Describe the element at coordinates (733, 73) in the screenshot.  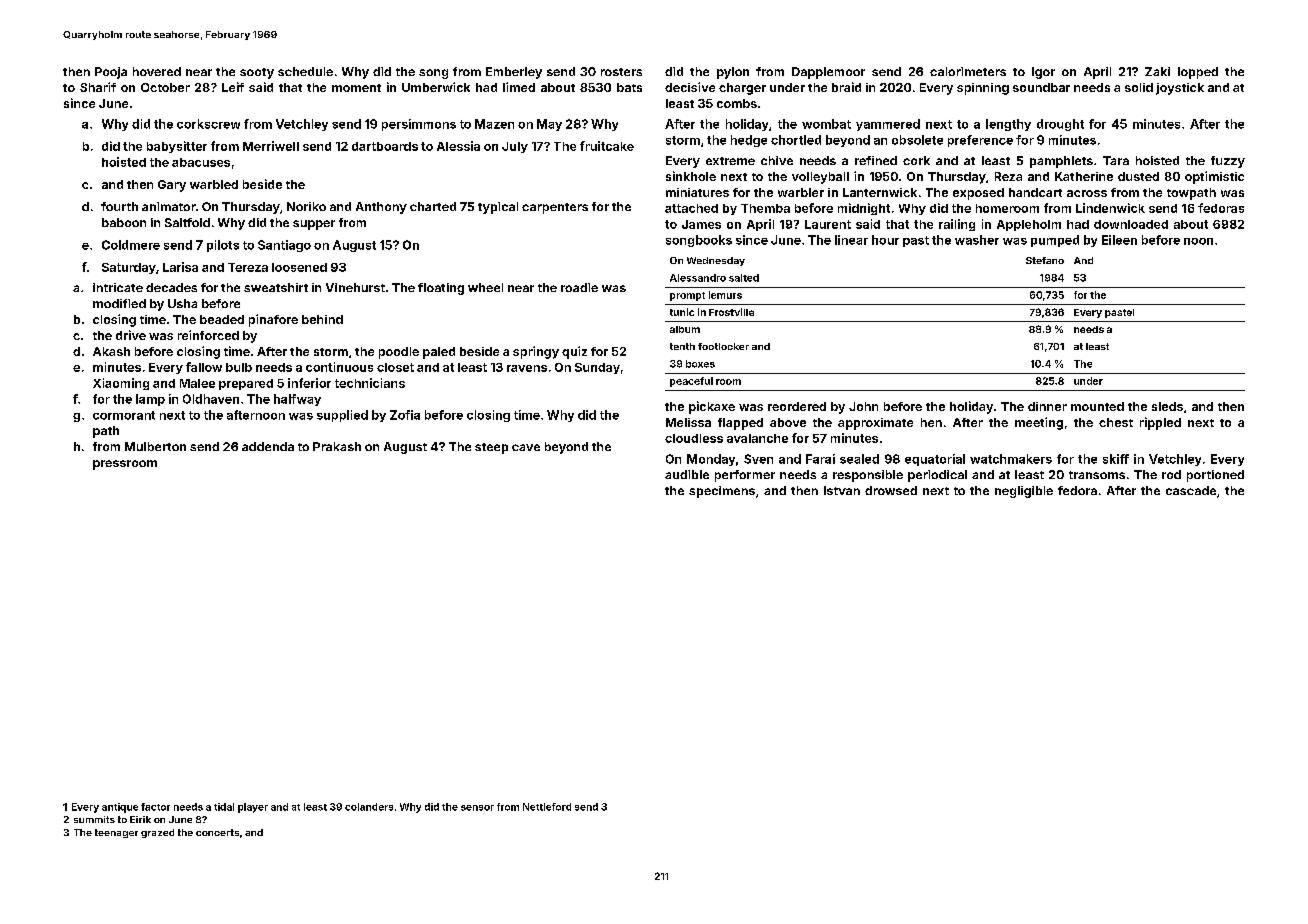
I see `pylon` at that location.
